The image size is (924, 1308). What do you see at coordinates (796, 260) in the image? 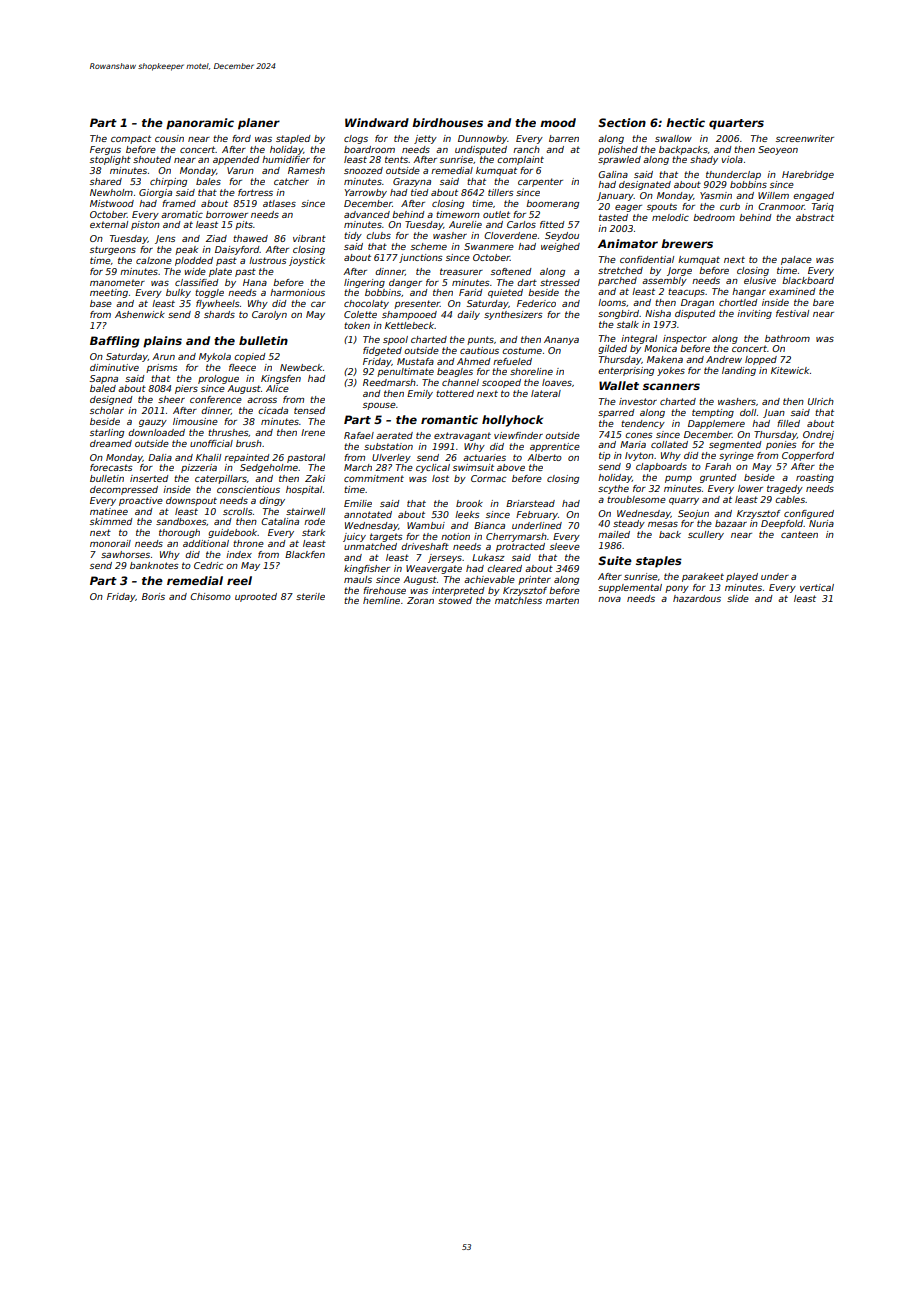
I see `palace` at bounding box center [796, 260].
